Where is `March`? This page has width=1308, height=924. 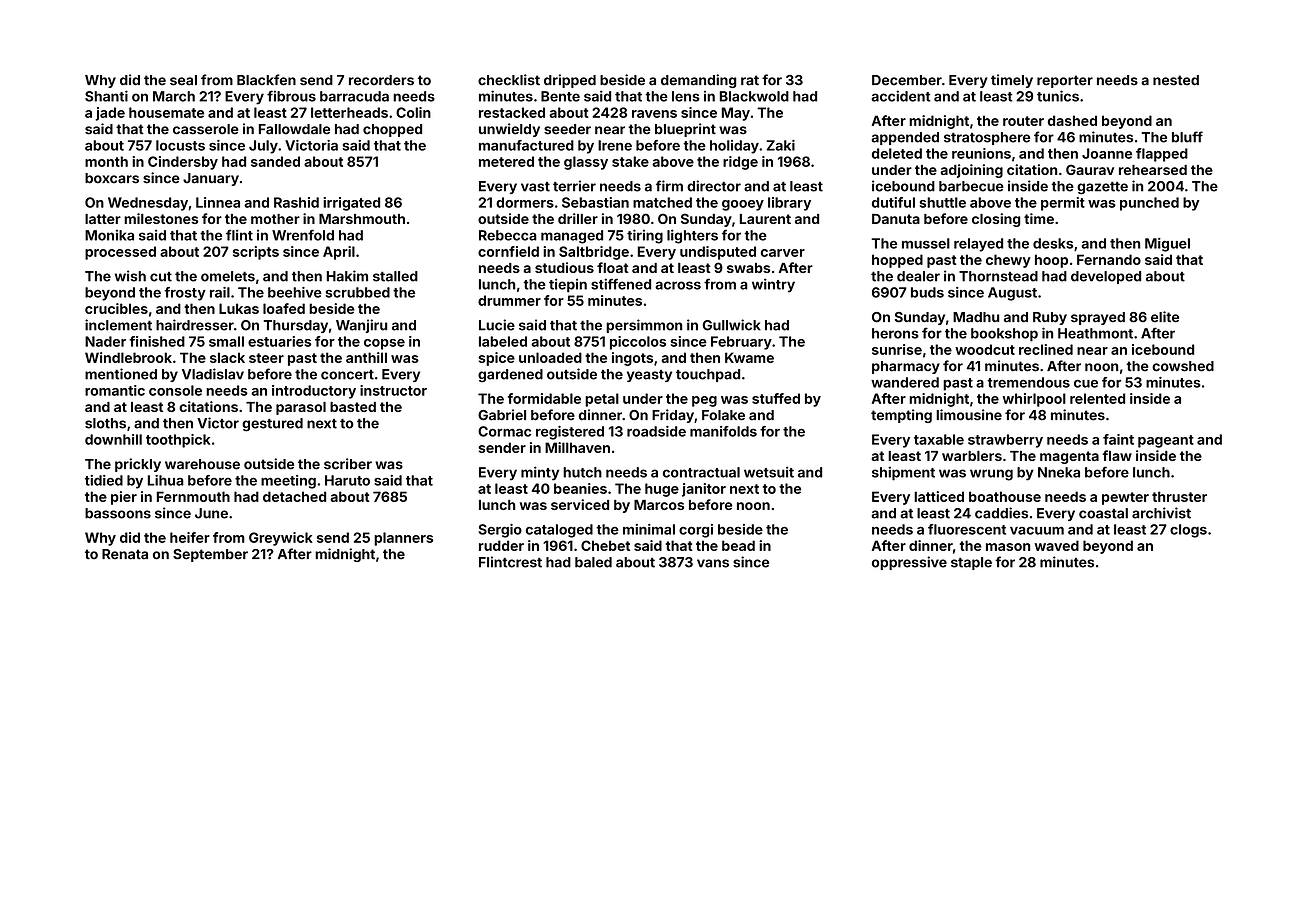 March is located at coordinates (174, 96).
